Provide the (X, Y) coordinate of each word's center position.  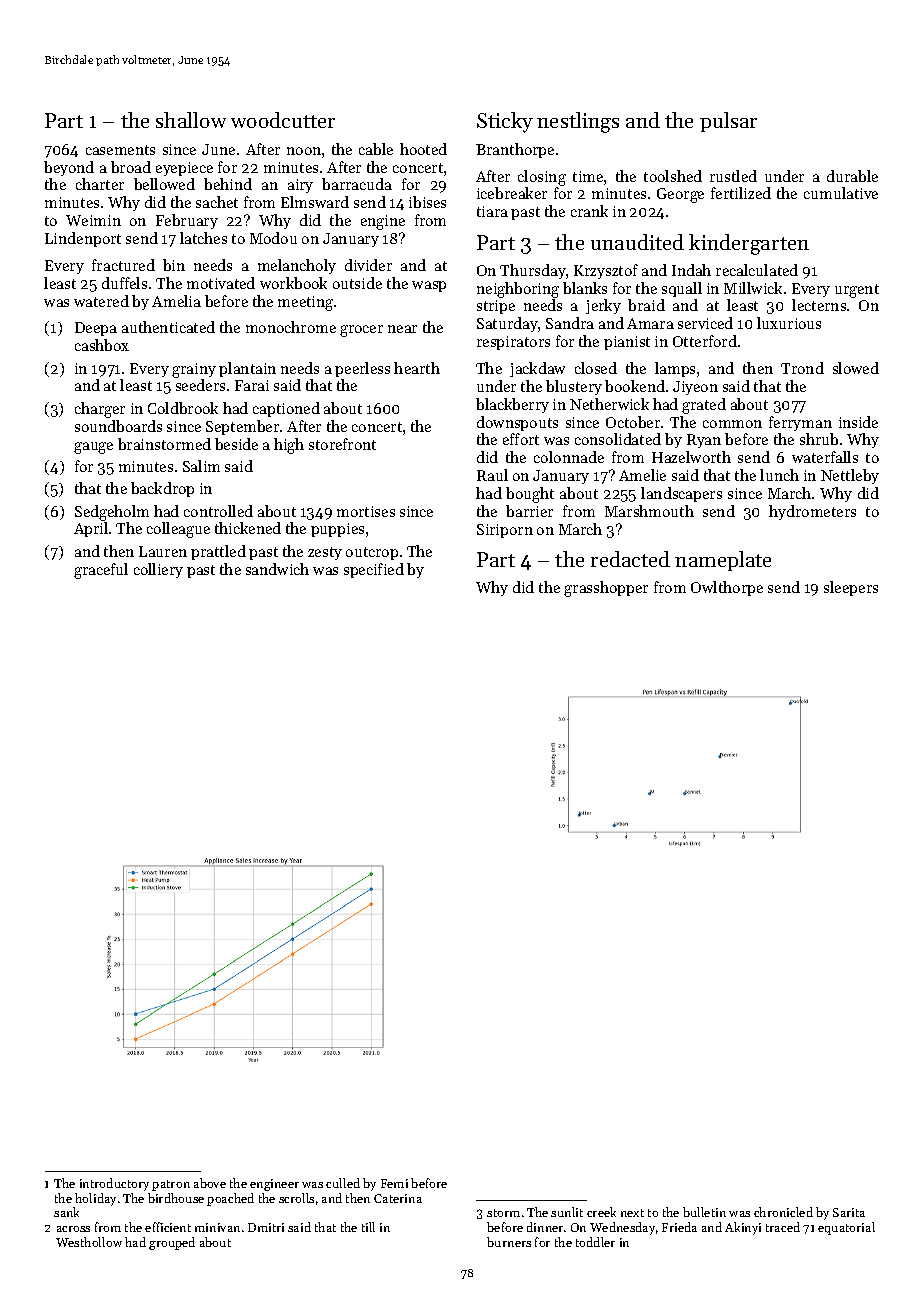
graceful (101, 571)
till (368, 1227)
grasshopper (606, 589)
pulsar (728, 122)
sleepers (851, 588)
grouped (172, 1243)
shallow (191, 120)
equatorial (846, 1228)
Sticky (505, 122)
